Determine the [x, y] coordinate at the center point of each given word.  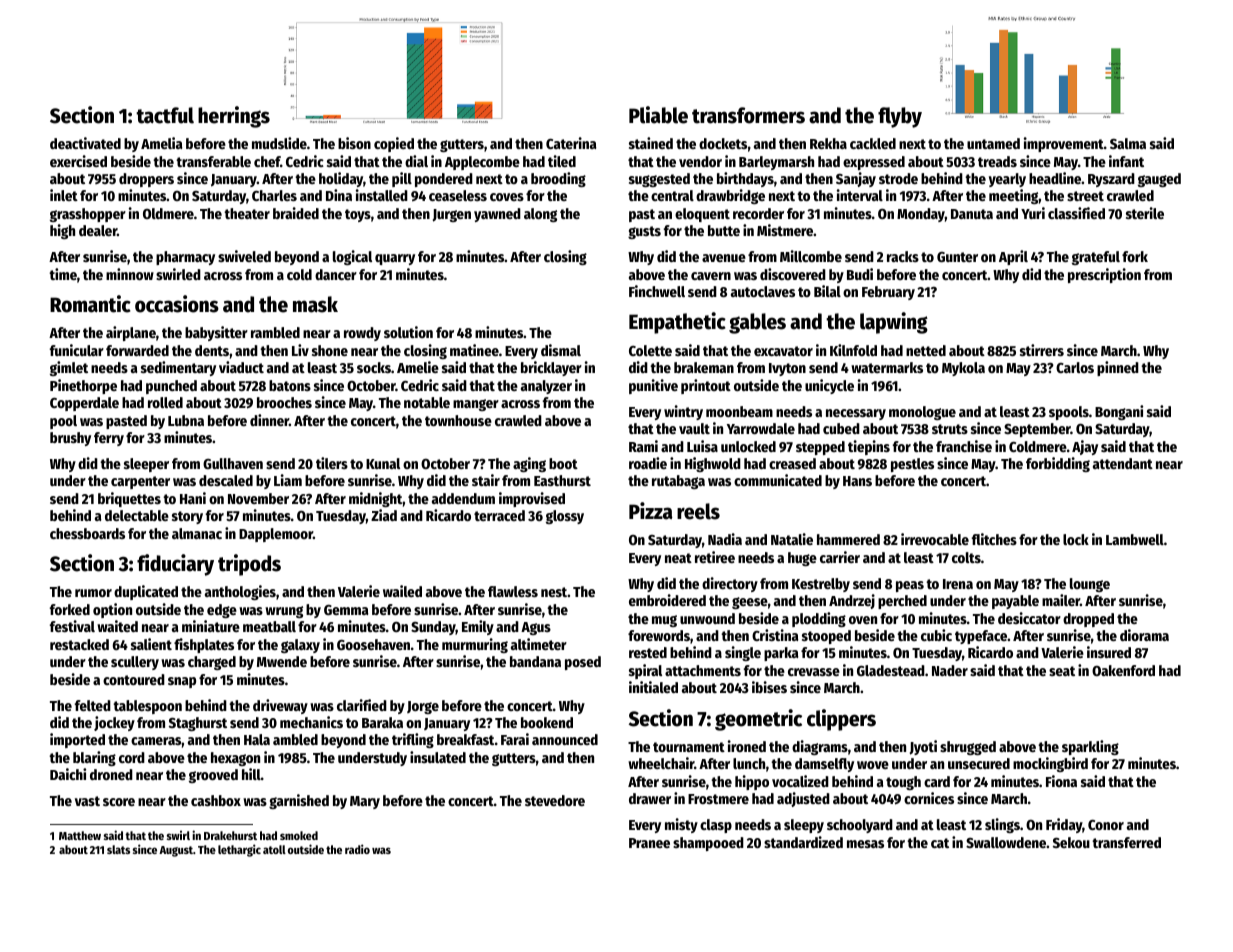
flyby [900, 117]
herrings [234, 117]
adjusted [803, 799]
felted [93, 705]
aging [529, 464]
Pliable [658, 115]
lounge [1090, 585]
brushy [70, 439]
